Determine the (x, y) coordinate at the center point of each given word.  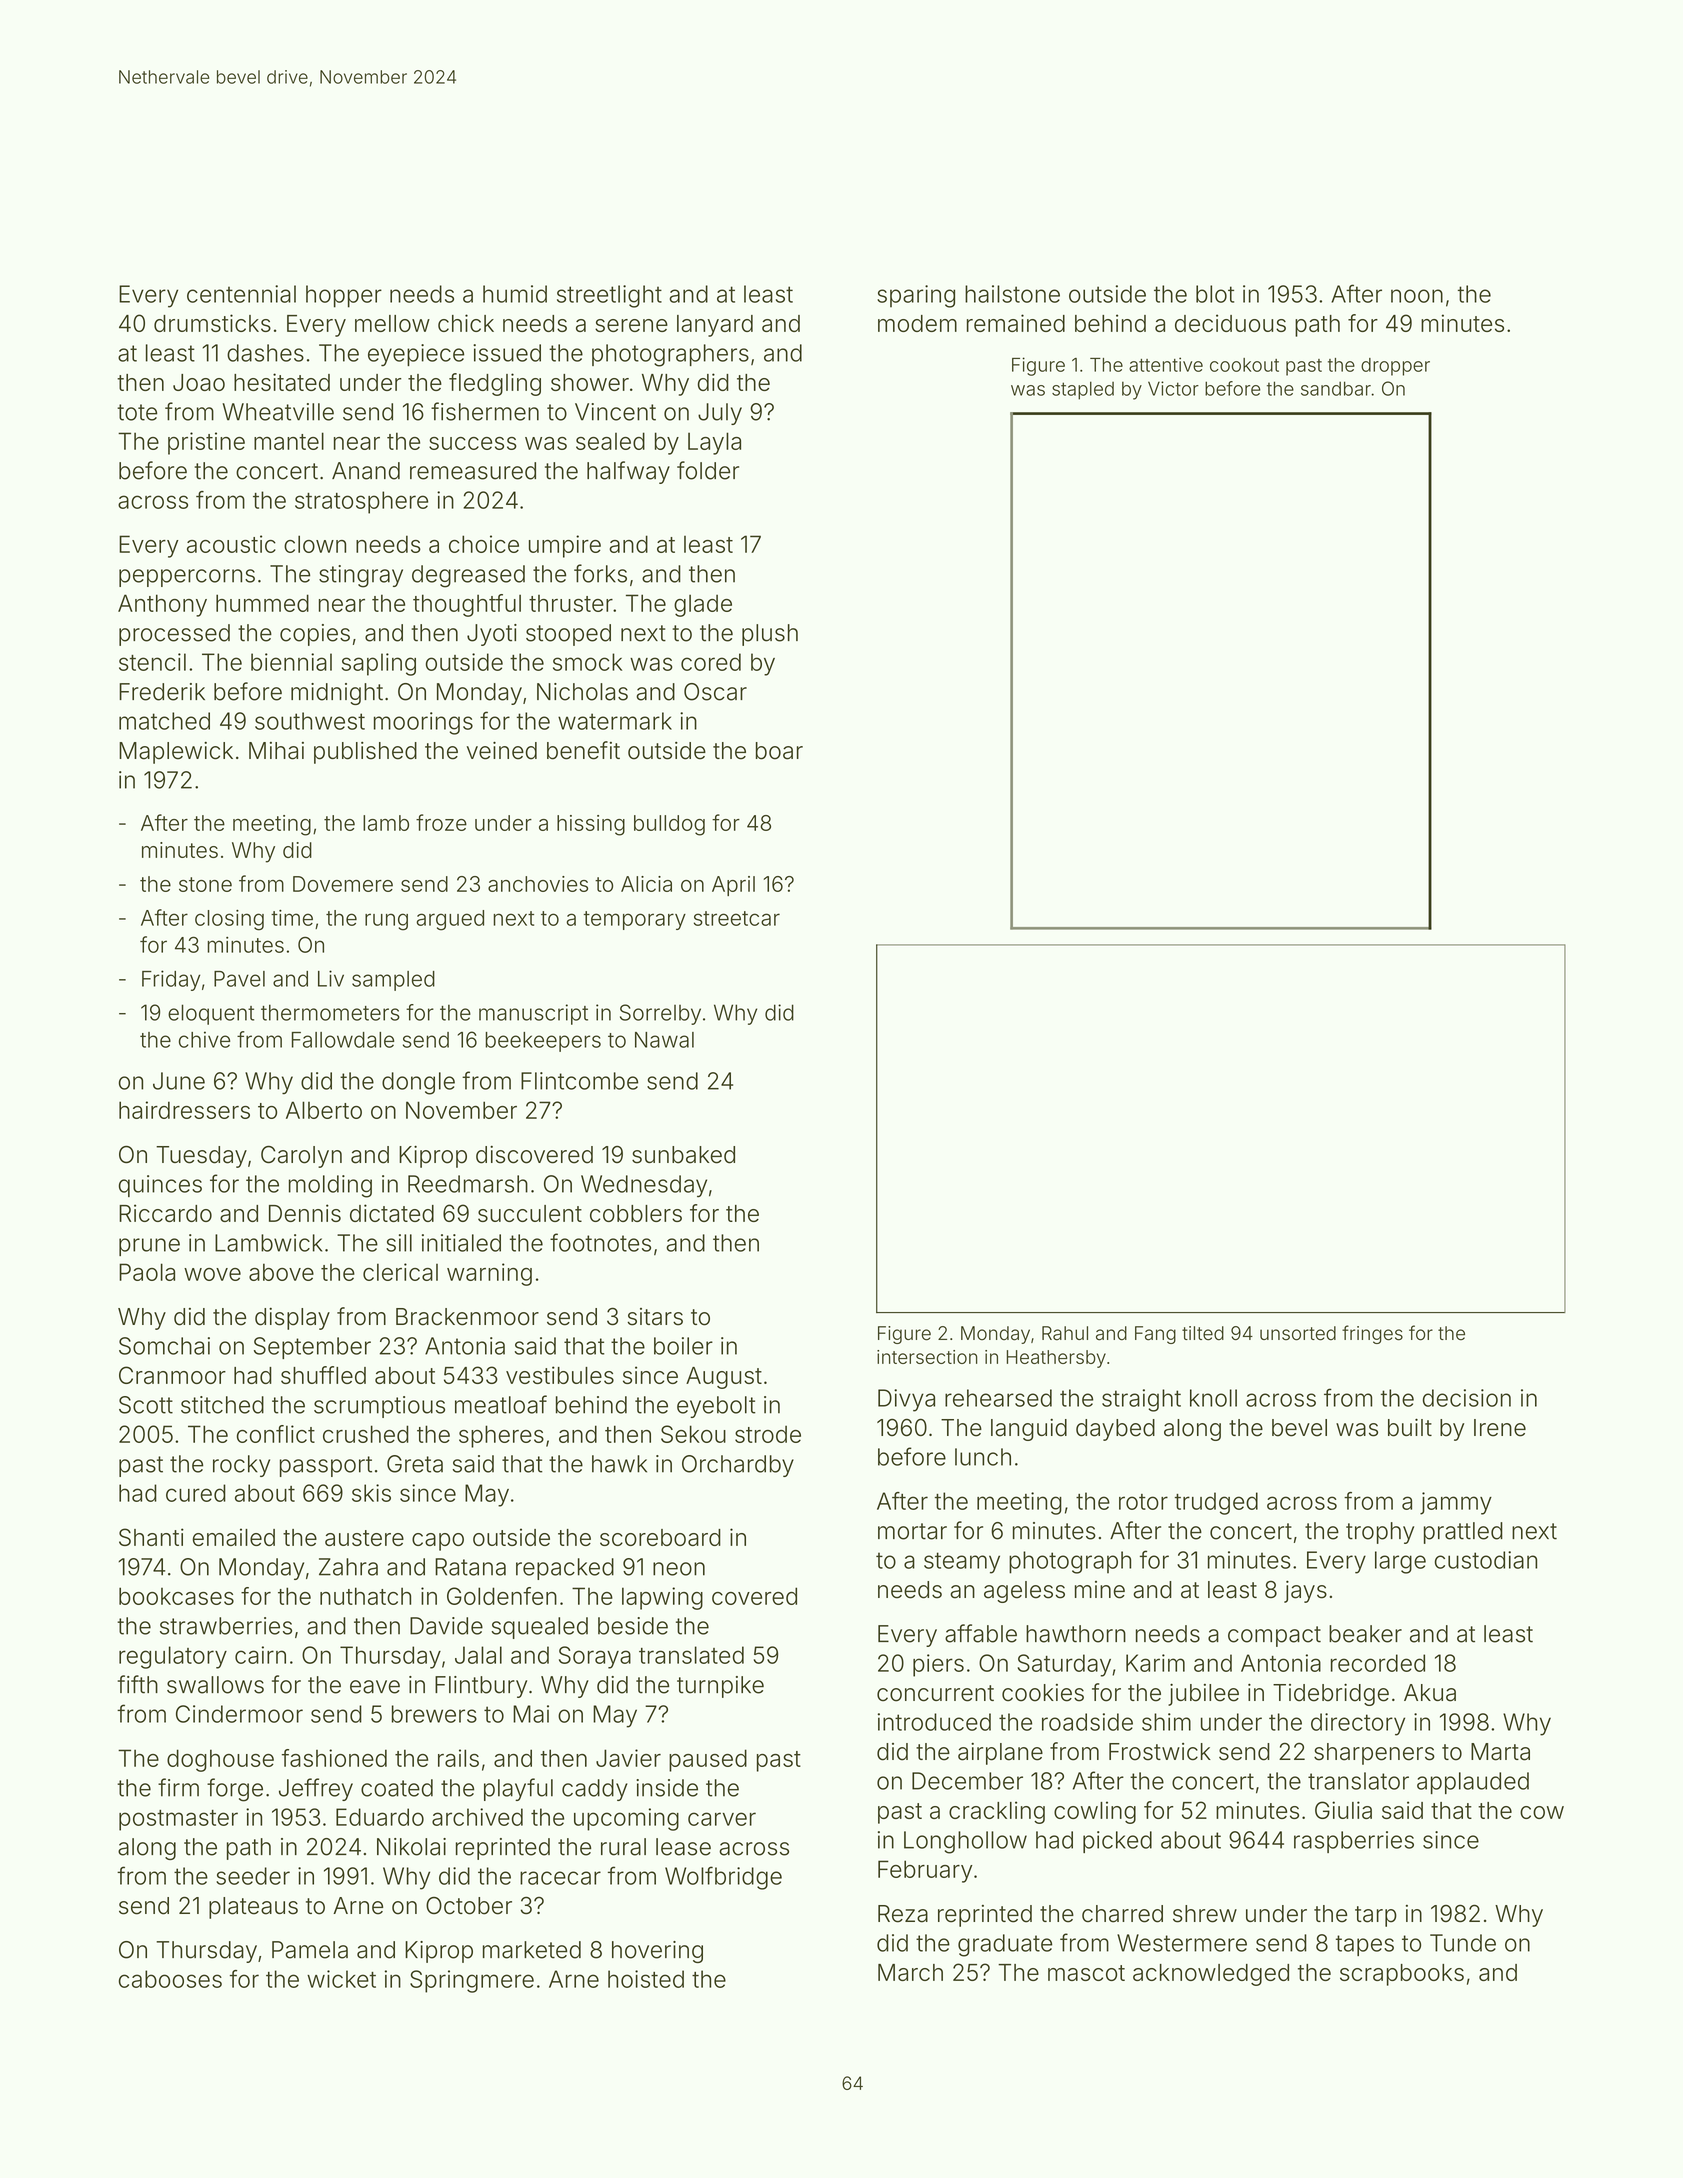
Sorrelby (660, 1014)
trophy (1380, 1533)
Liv (331, 978)
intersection (927, 1357)
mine (1100, 1590)
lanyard (715, 326)
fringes (1372, 1334)
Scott (146, 1405)
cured (196, 1493)
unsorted (1298, 1333)
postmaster (178, 1820)
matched (164, 721)
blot (1215, 294)
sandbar (1336, 388)
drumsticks (212, 323)
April (733, 886)
